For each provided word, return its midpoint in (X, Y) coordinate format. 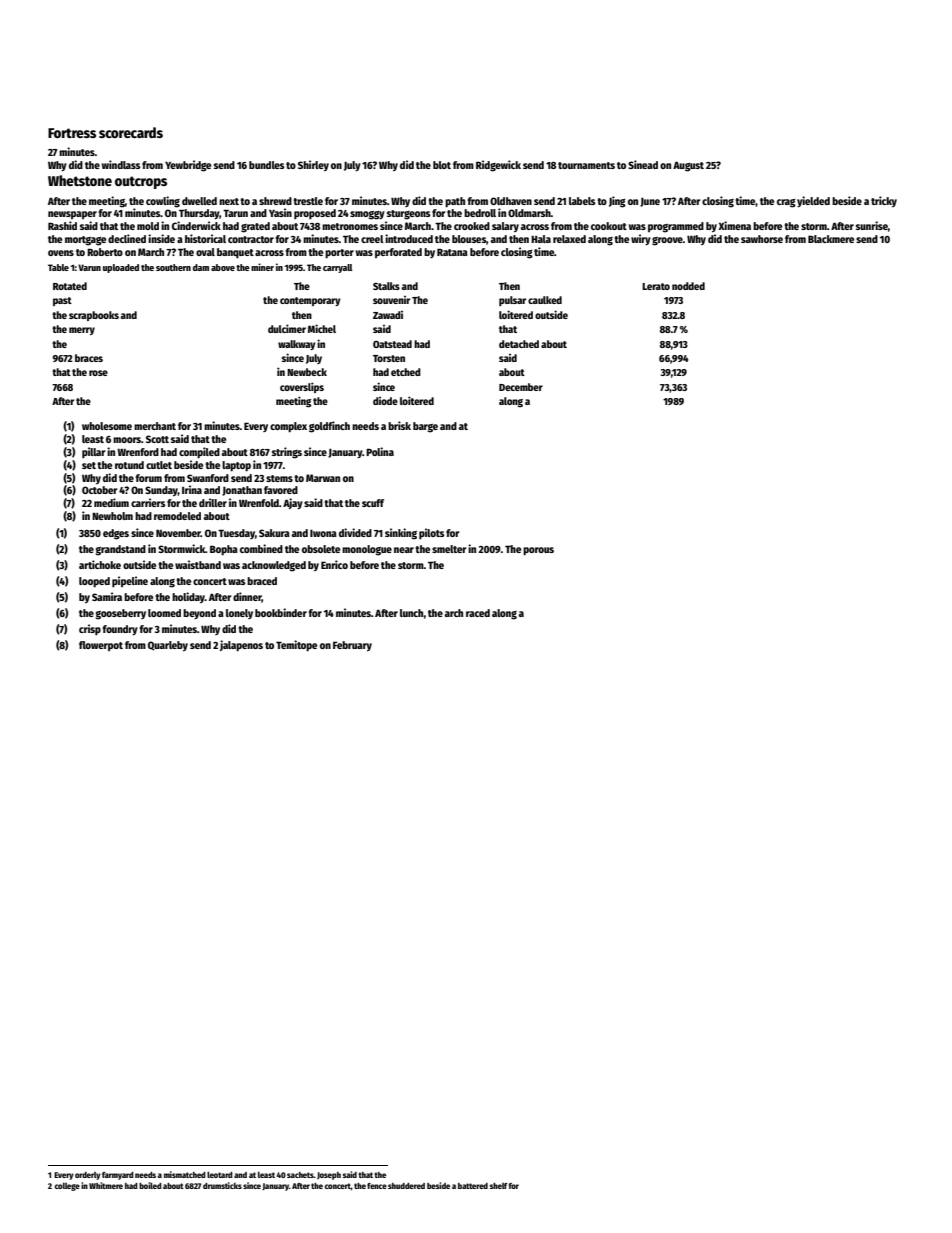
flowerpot (101, 646)
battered (473, 1186)
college (67, 1187)
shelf (499, 1186)
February (352, 646)
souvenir (391, 300)
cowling (163, 202)
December (521, 387)
